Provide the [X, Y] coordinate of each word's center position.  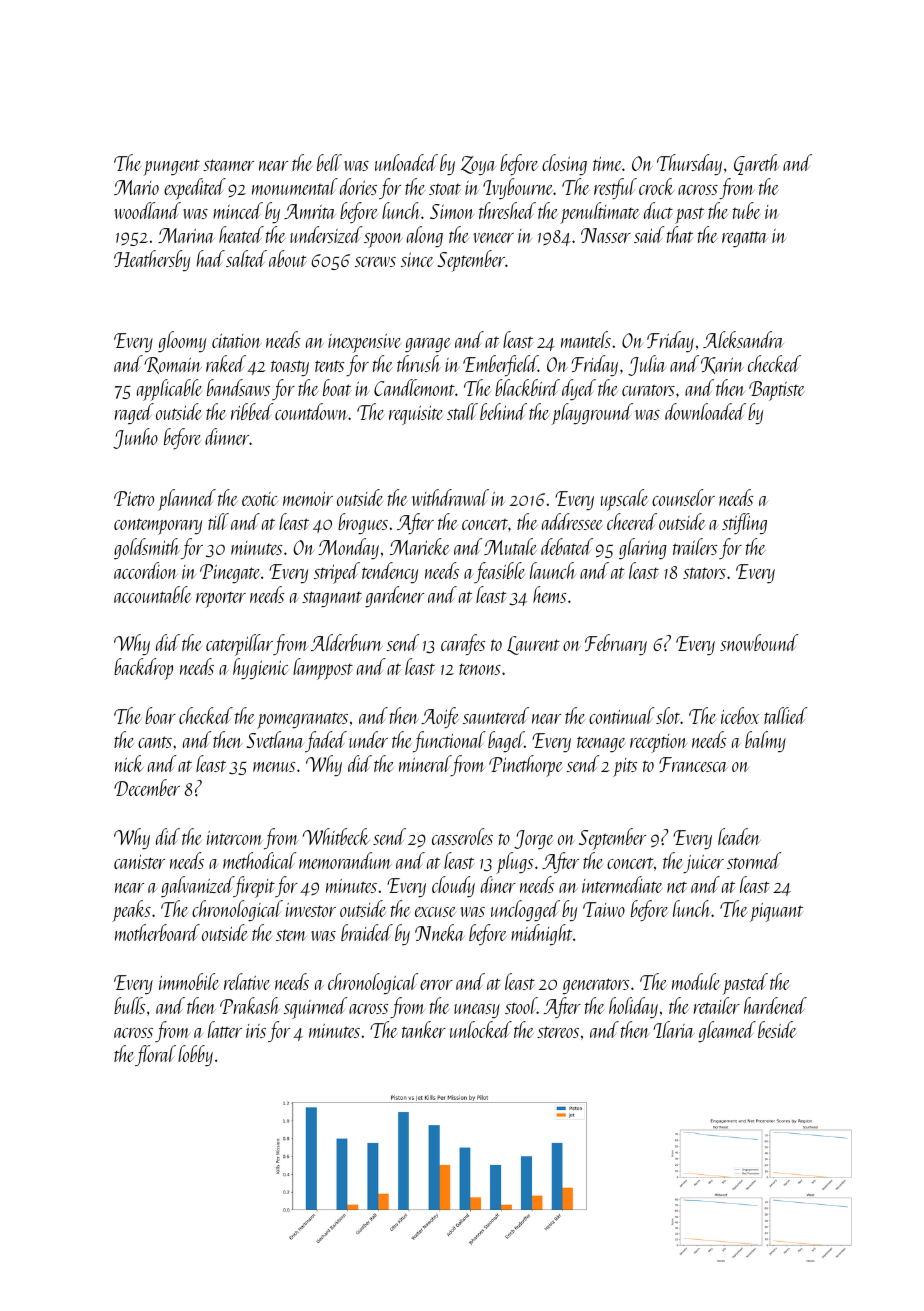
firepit [254, 887]
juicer [703, 864]
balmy [765, 741]
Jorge [534, 839]
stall [462, 411]
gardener [394, 596]
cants [155, 742]
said [649, 234]
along [425, 236]
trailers [695, 546]
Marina [186, 235]
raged [134, 413]
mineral [425, 763]
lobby [195, 1055]
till [218, 521]
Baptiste [777, 391]
